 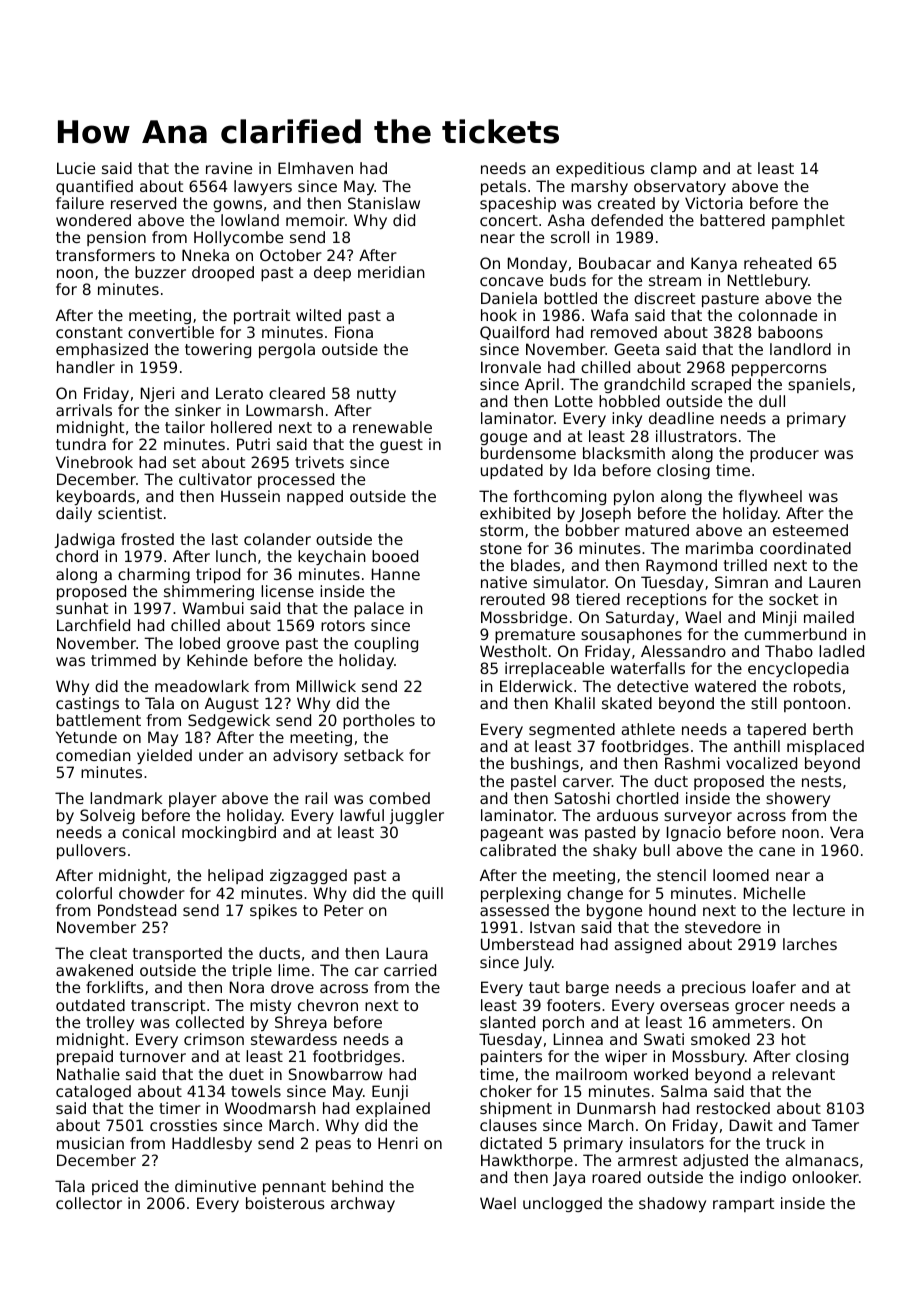 I want to click on unclogged, so click(x=562, y=1204).
